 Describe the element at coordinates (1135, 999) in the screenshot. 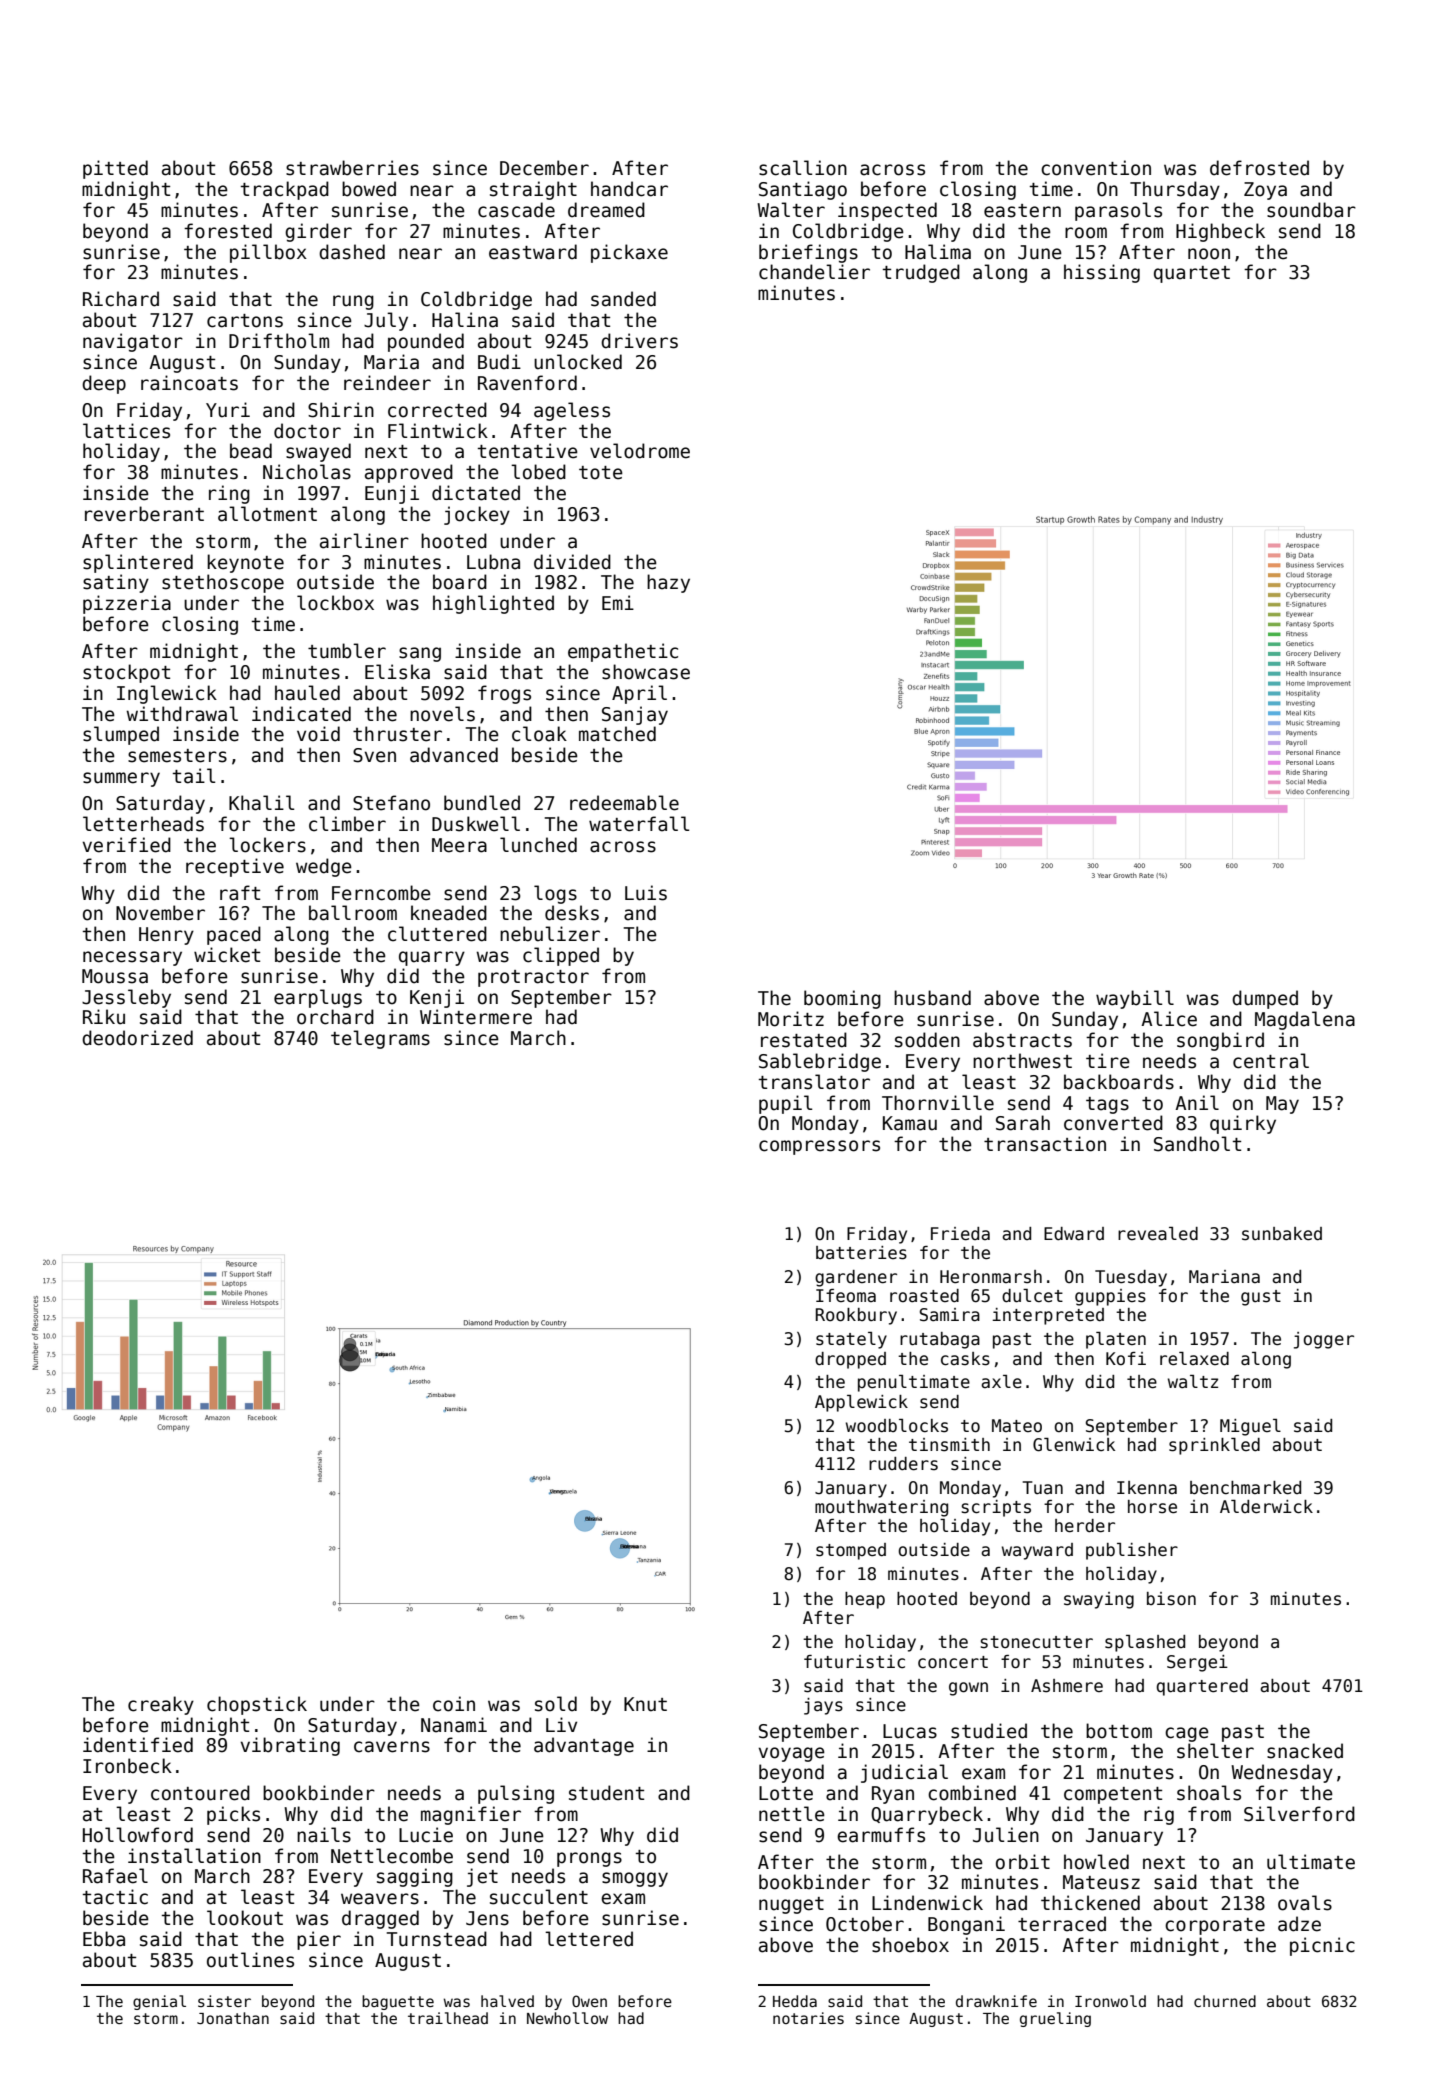

I see `waybill` at that location.
